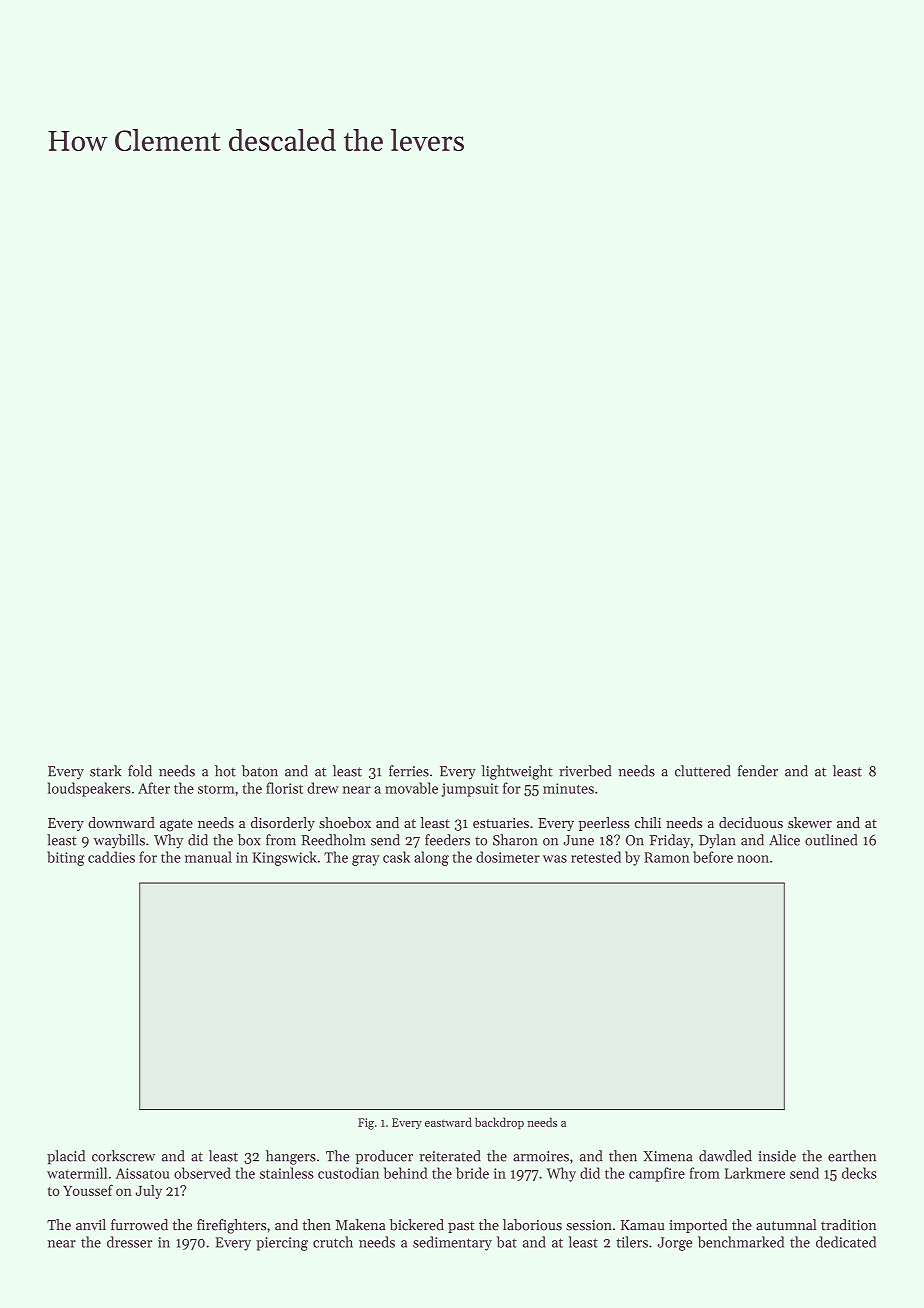 The image size is (924, 1308). I want to click on Ramon, so click(667, 857).
